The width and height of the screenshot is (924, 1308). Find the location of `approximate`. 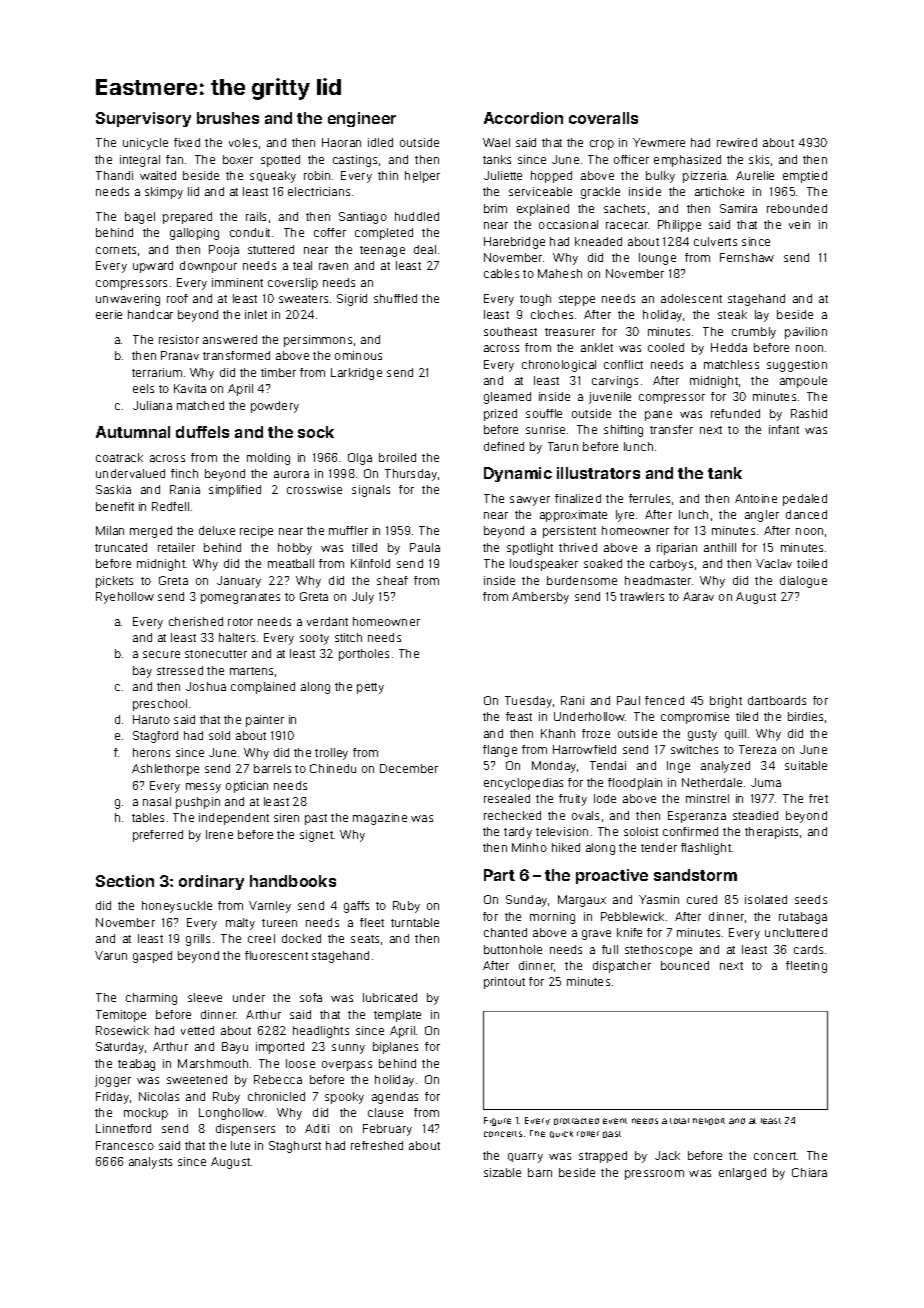

approximate is located at coordinates (573, 516).
